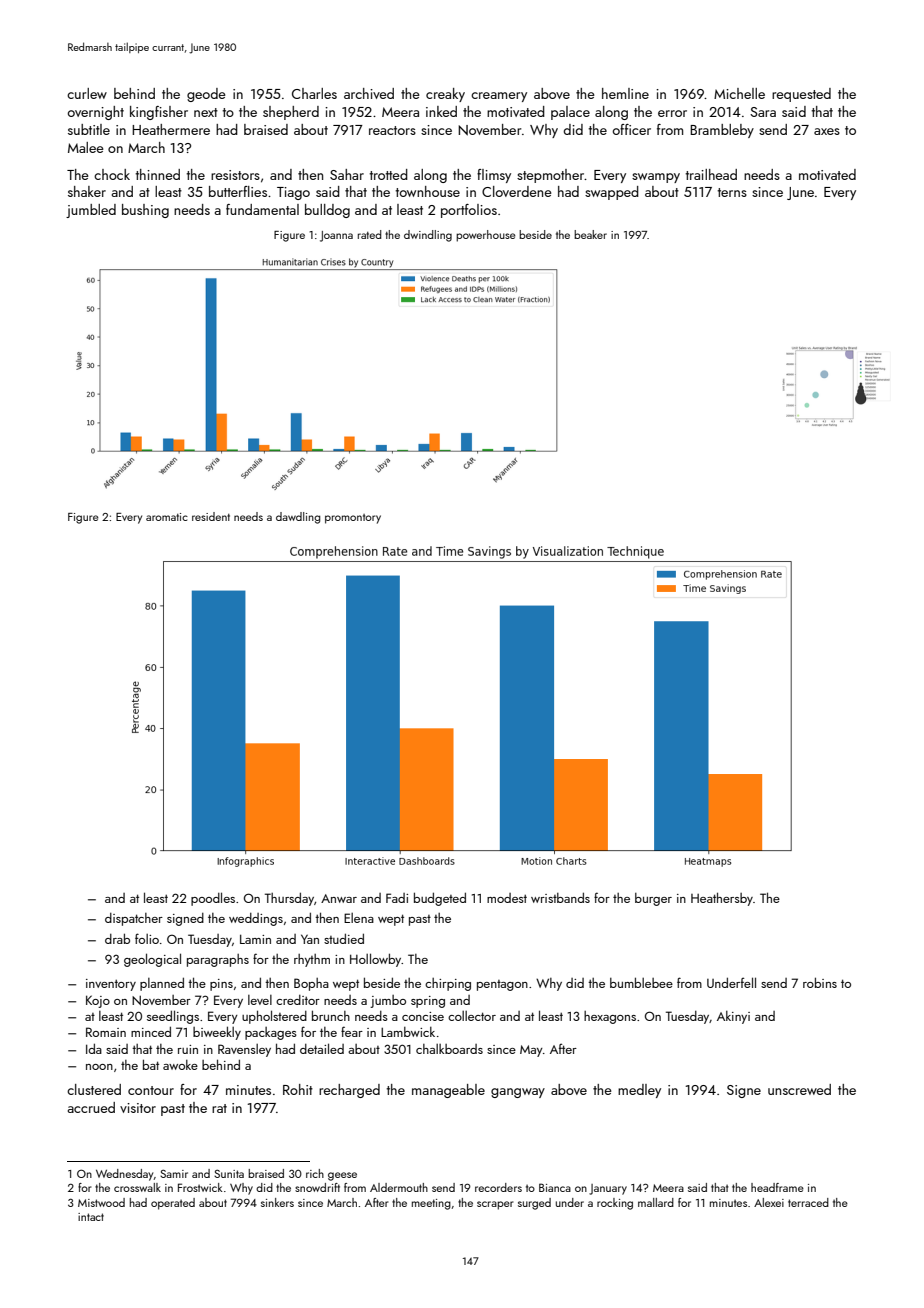  What do you see at coordinates (167, 517) in the page?
I see `aromatic` at bounding box center [167, 517].
